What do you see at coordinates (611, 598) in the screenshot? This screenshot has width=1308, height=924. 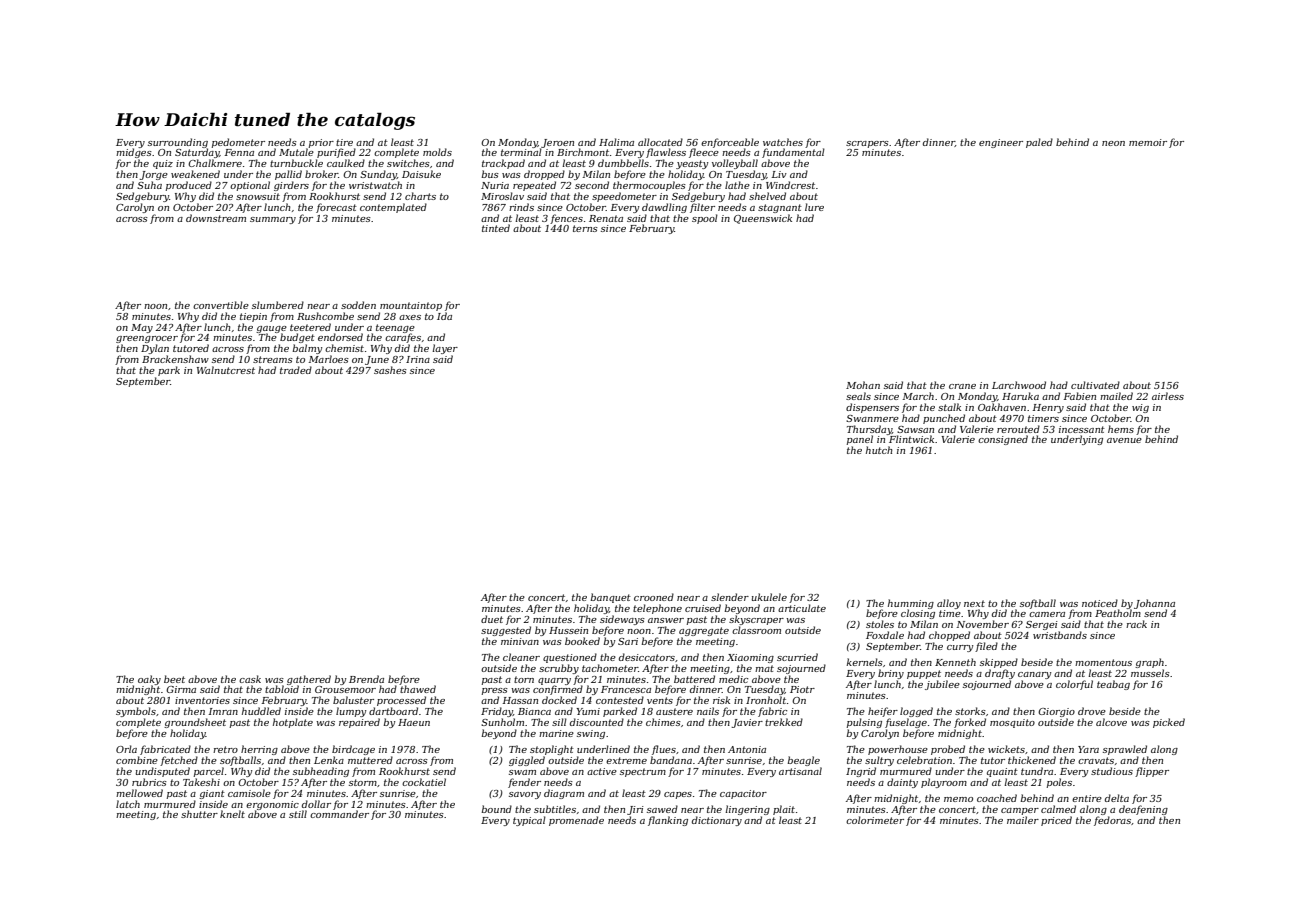 I see `banquet` at bounding box center [611, 598].
